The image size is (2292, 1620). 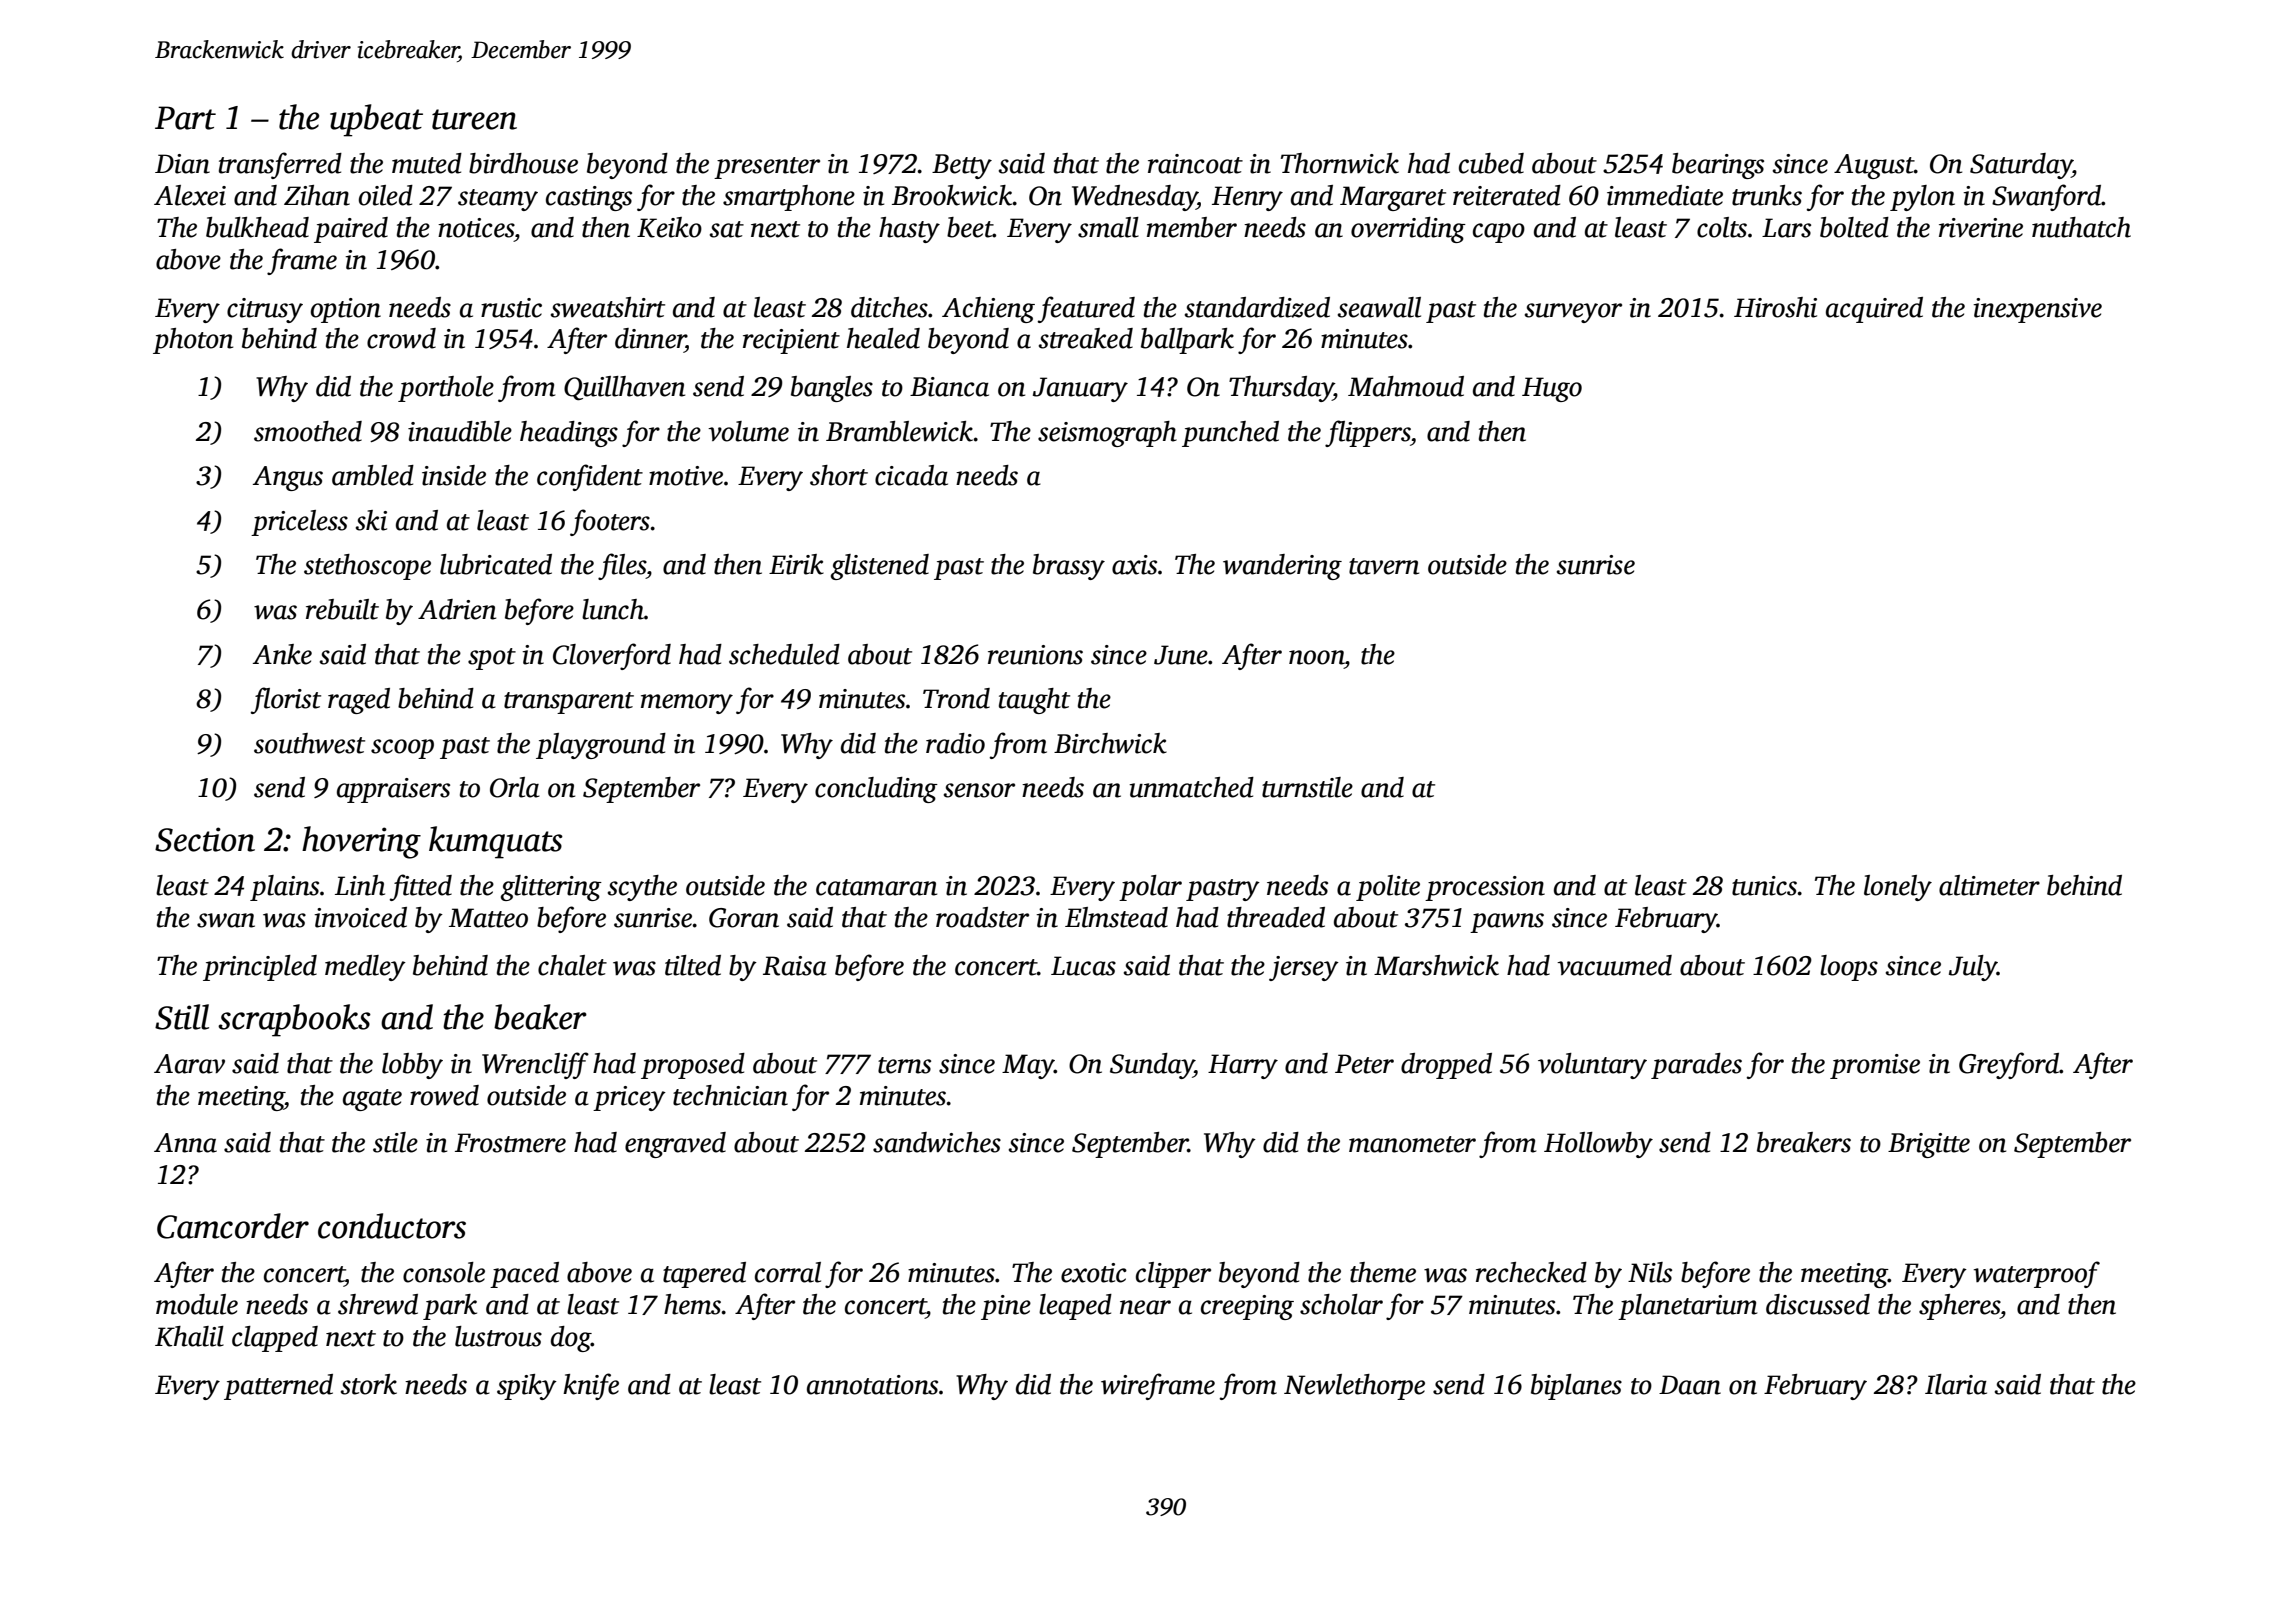 What do you see at coordinates (1690, 1385) in the page?
I see `Daan` at bounding box center [1690, 1385].
